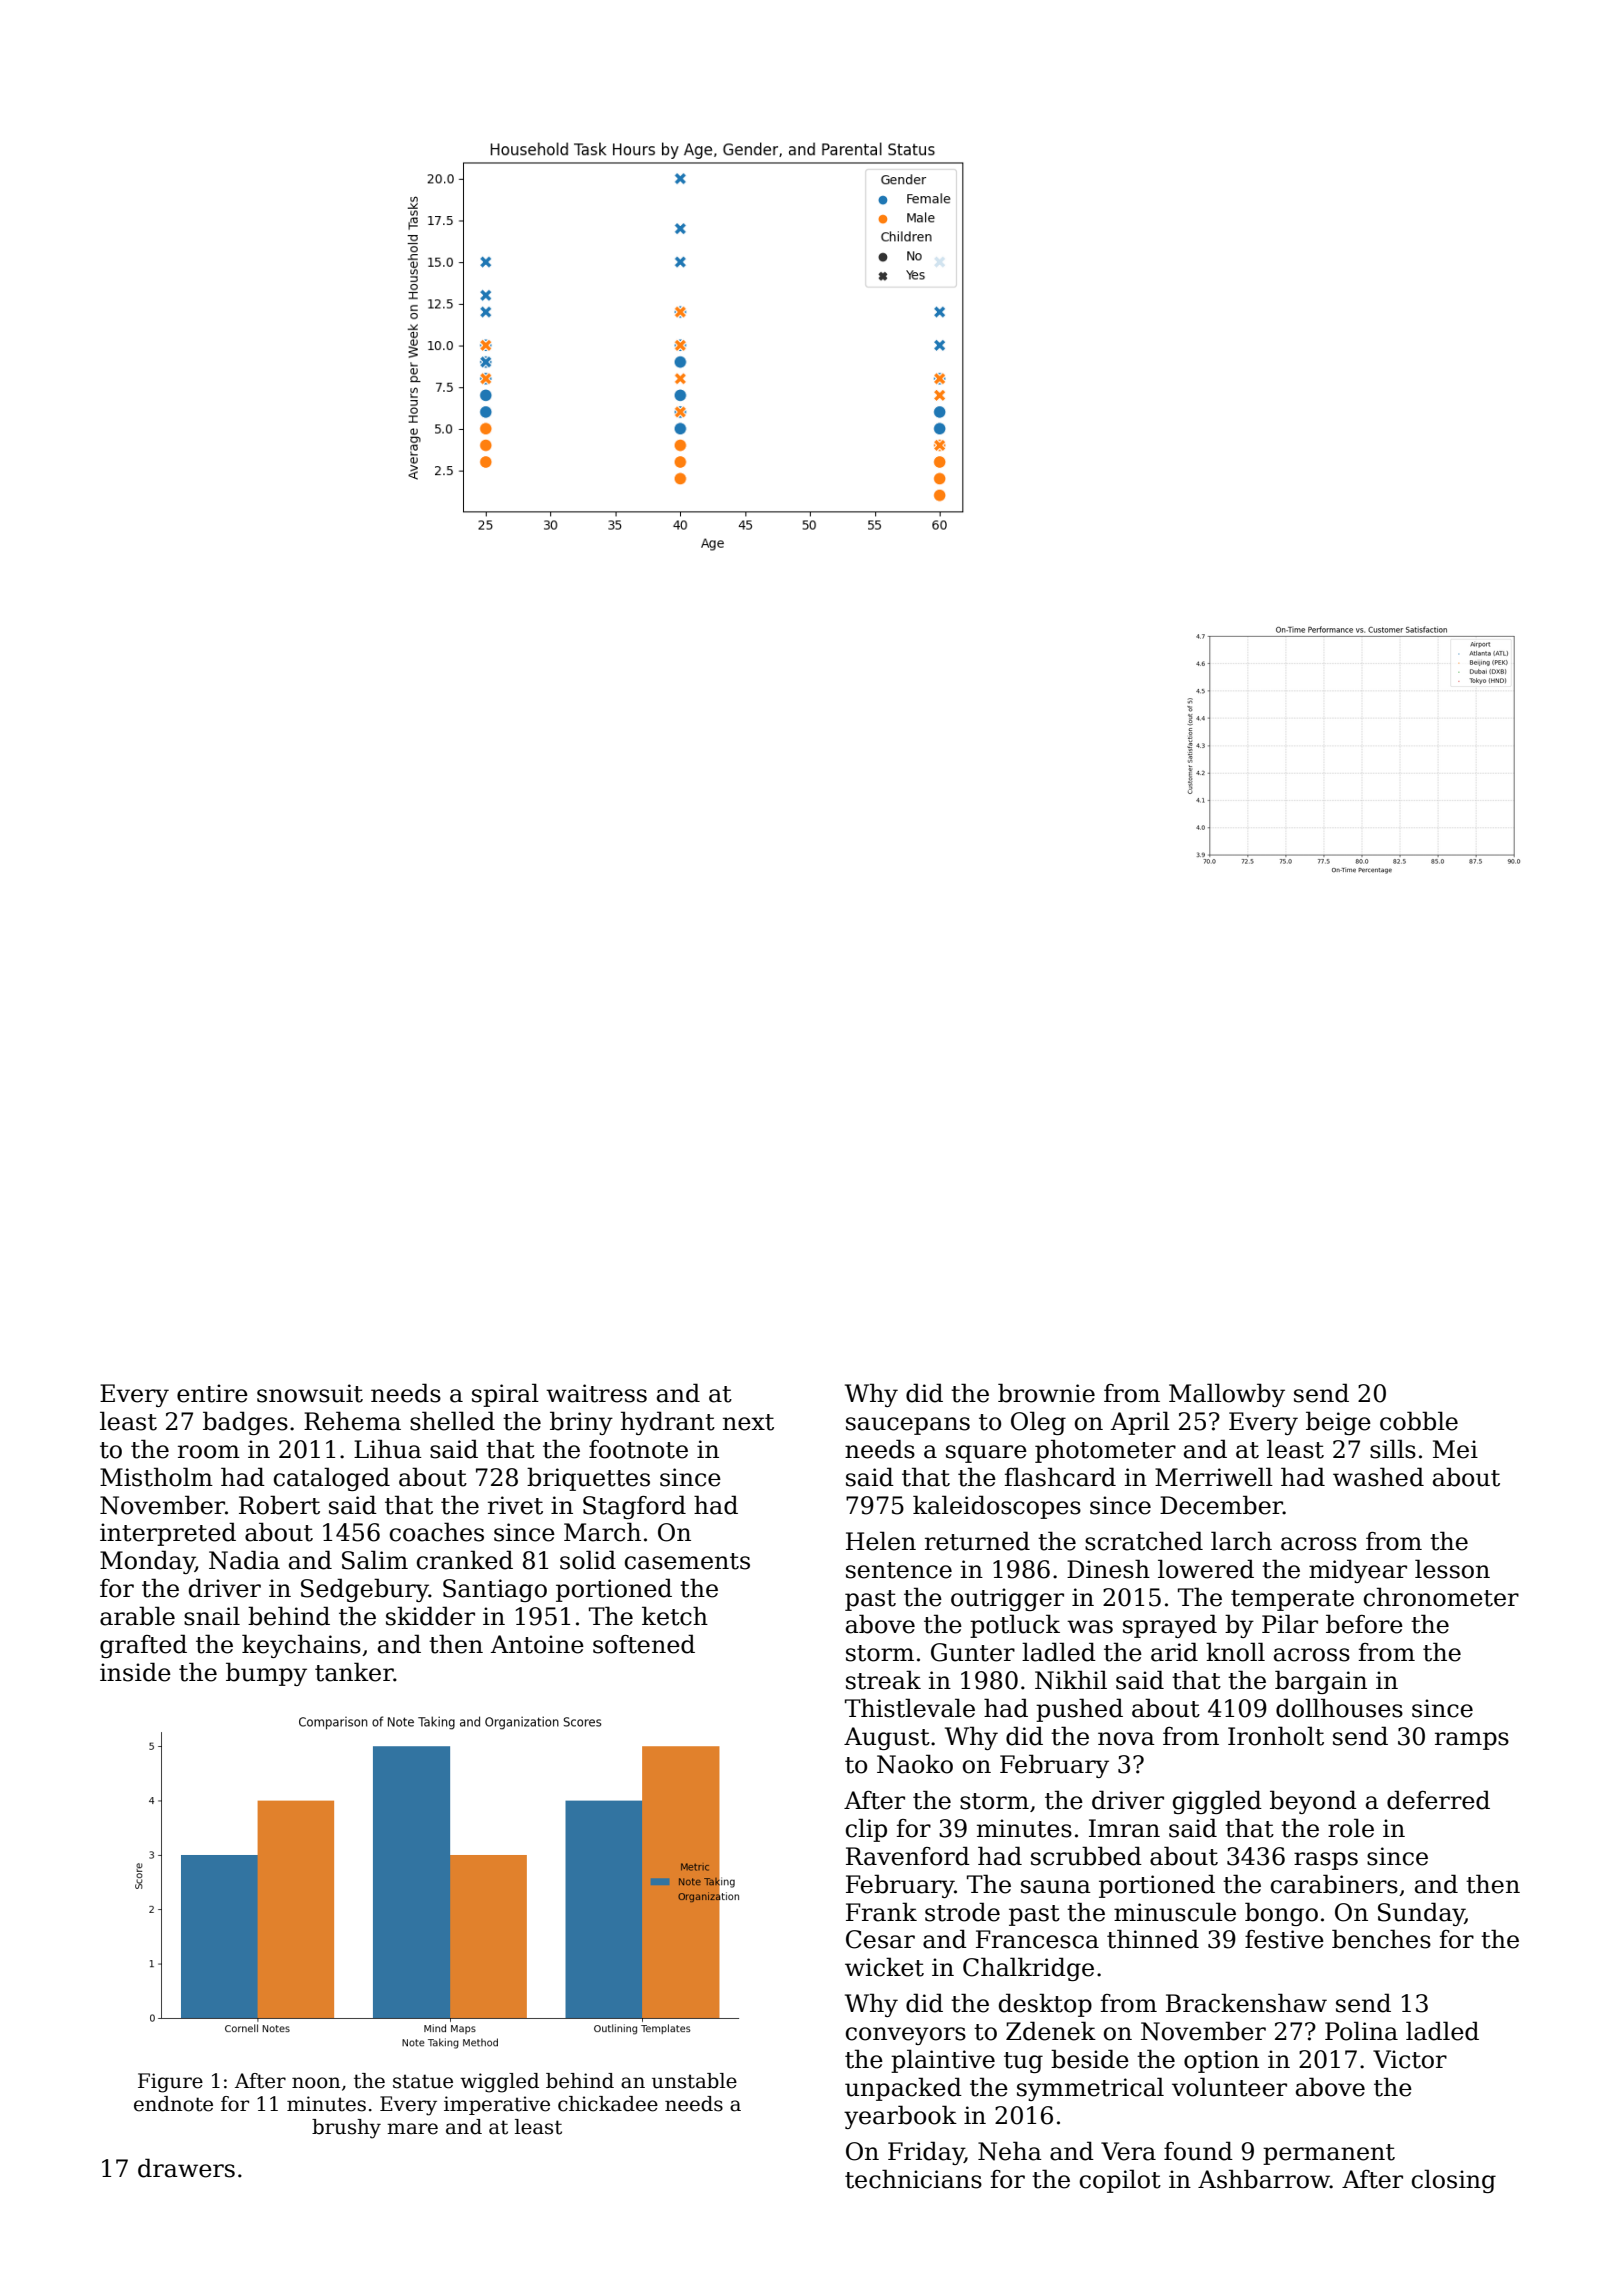 Image resolution: width=1620 pixels, height=2292 pixels. Describe the element at coordinates (354, 1672) in the screenshot. I see `tanker` at that location.
